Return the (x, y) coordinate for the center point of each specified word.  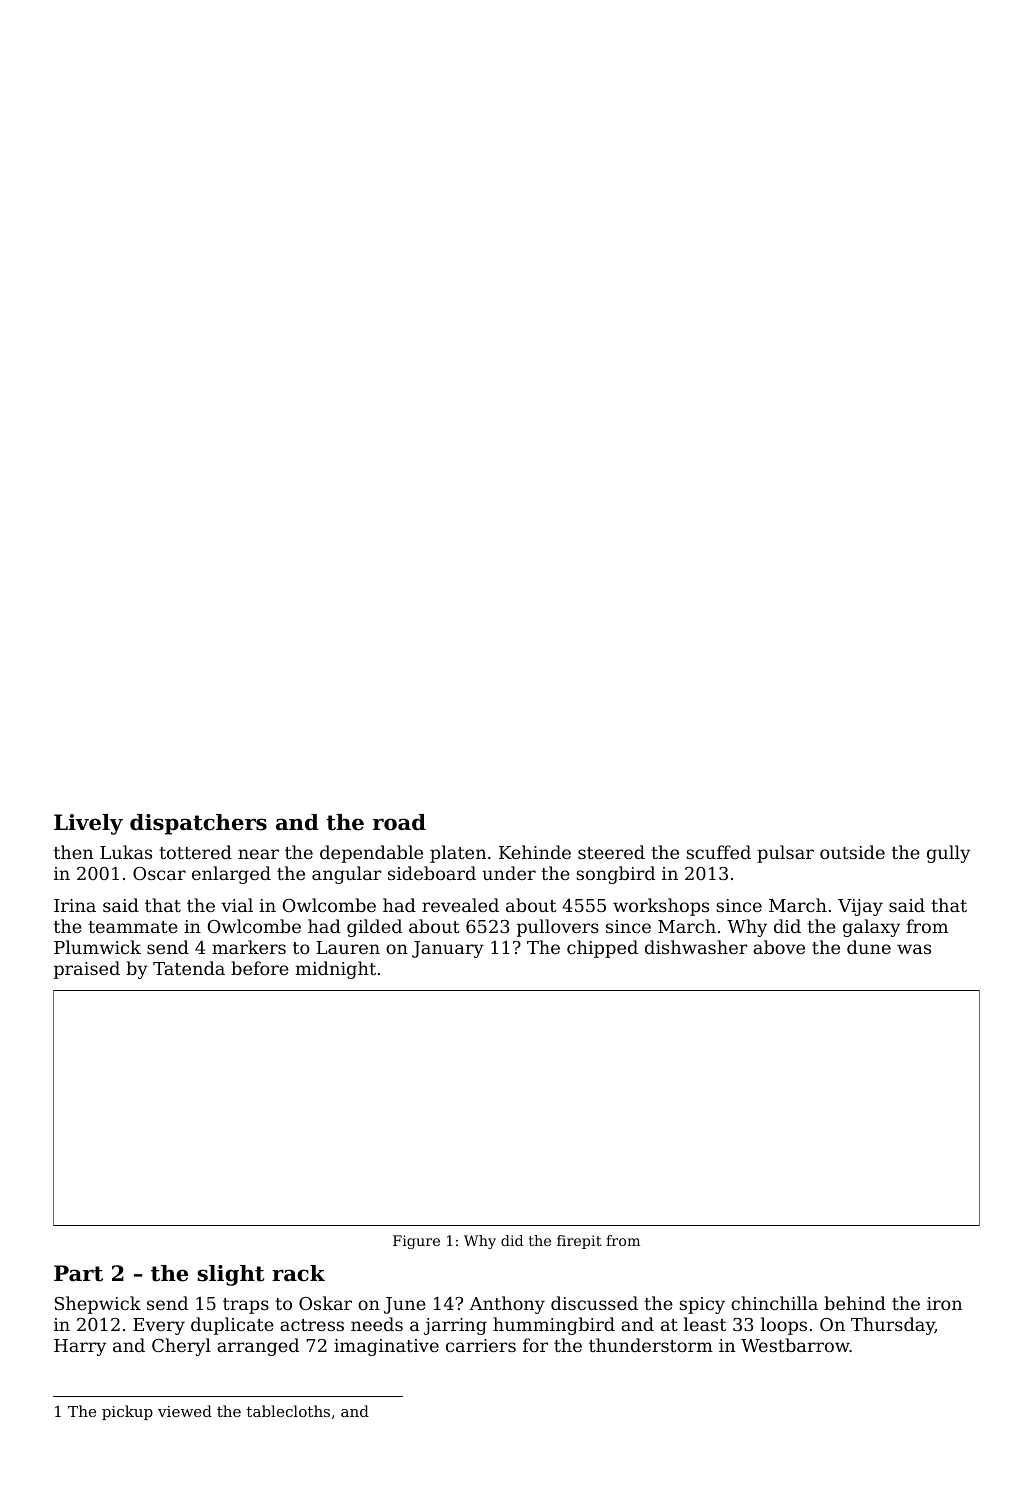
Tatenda (189, 968)
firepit (579, 1242)
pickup (127, 1412)
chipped (602, 949)
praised (87, 970)
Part (78, 1273)
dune (869, 947)
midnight (336, 970)
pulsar (785, 854)
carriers (481, 1345)
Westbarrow (795, 1345)
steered (611, 852)
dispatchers (198, 824)
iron (944, 1303)
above (779, 947)
